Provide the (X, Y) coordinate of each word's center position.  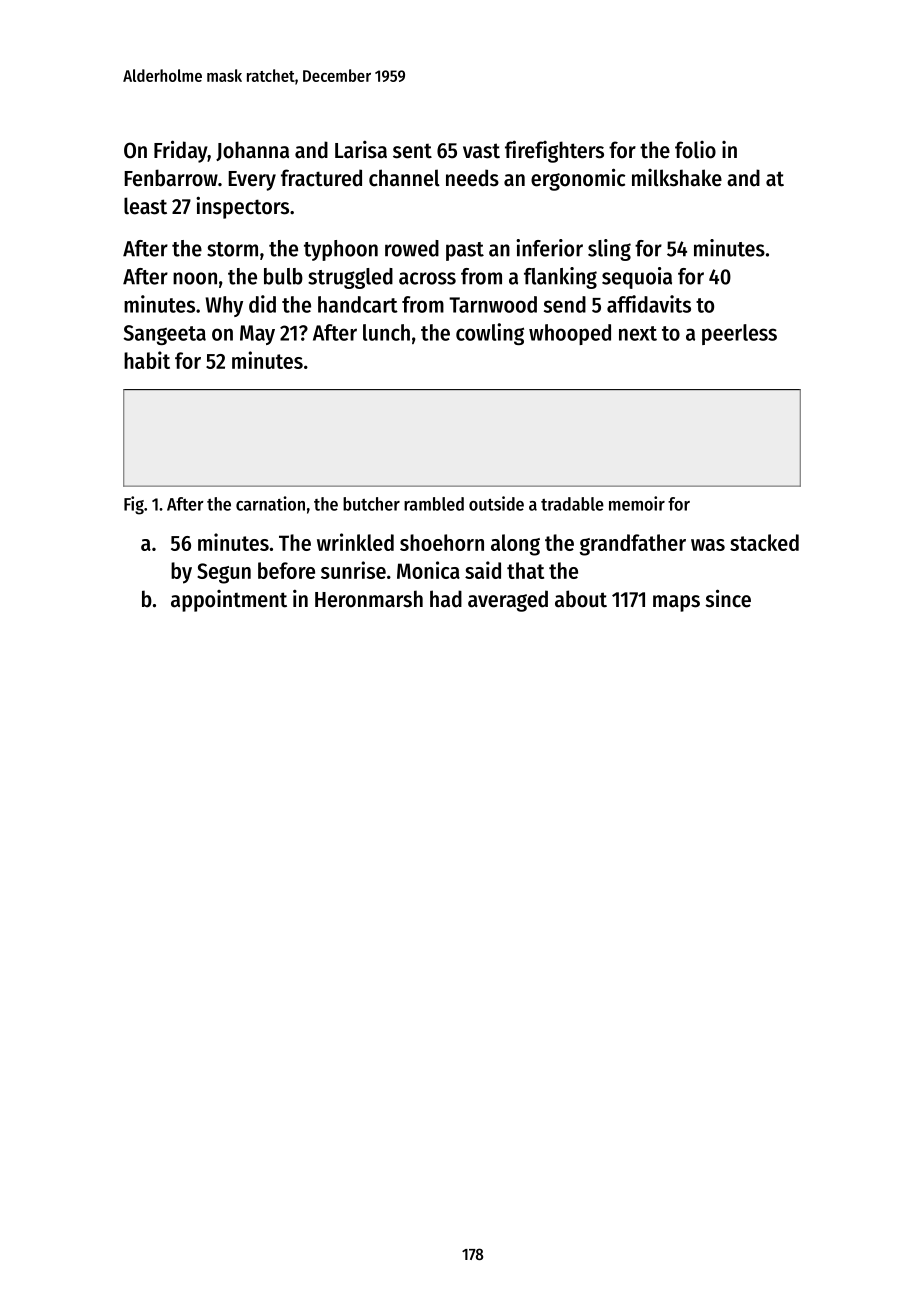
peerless (739, 334)
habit (147, 360)
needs (472, 178)
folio (695, 150)
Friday (181, 151)
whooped (570, 334)
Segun (224, 573)
